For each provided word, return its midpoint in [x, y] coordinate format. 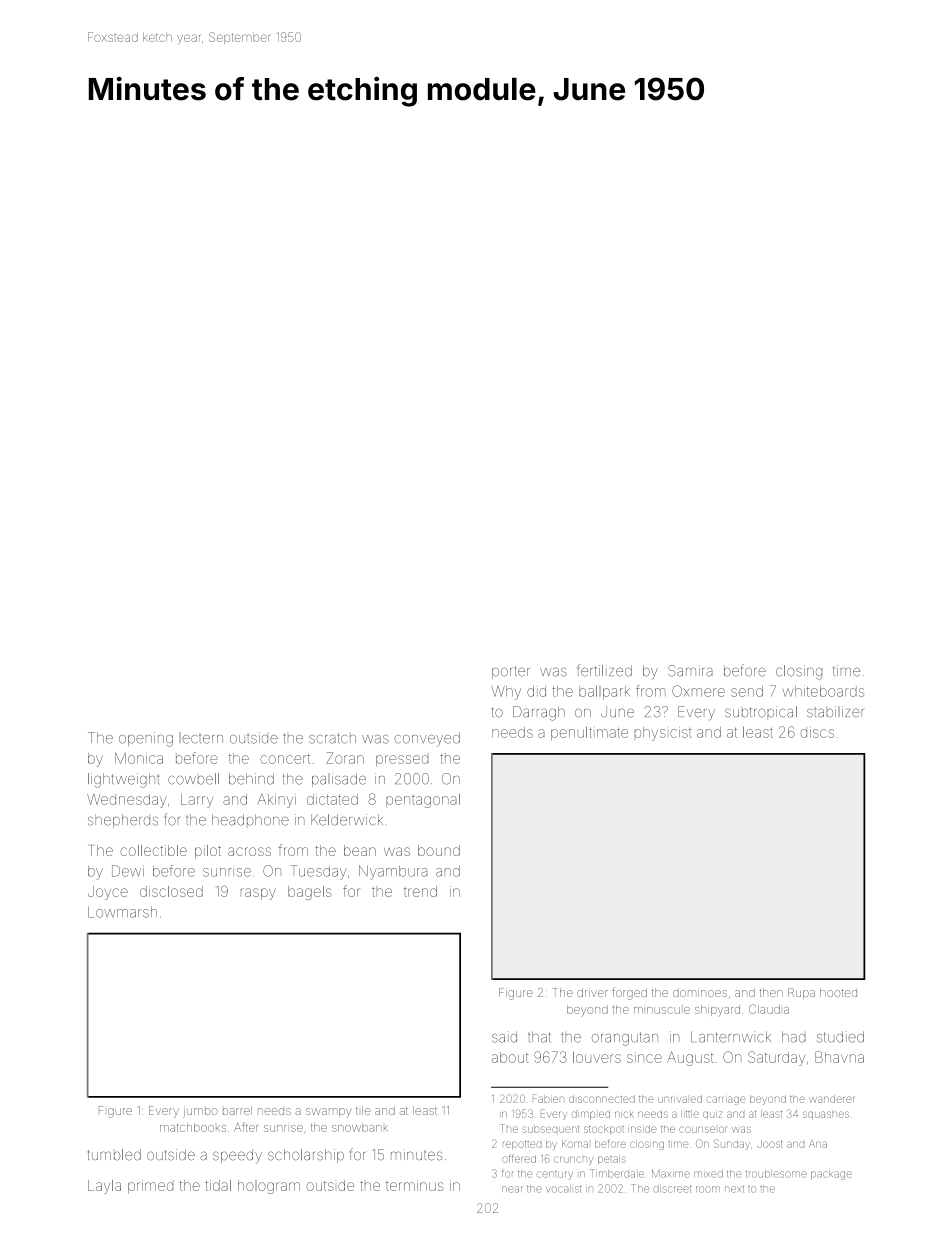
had [793, 1037]
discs [817, 733]
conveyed [427, 739]
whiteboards [823, 691]
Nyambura [393, 872]
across [249, 851]
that [539, 1037]
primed [150, 1187]
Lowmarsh [122, 912]
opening [146, 739]
